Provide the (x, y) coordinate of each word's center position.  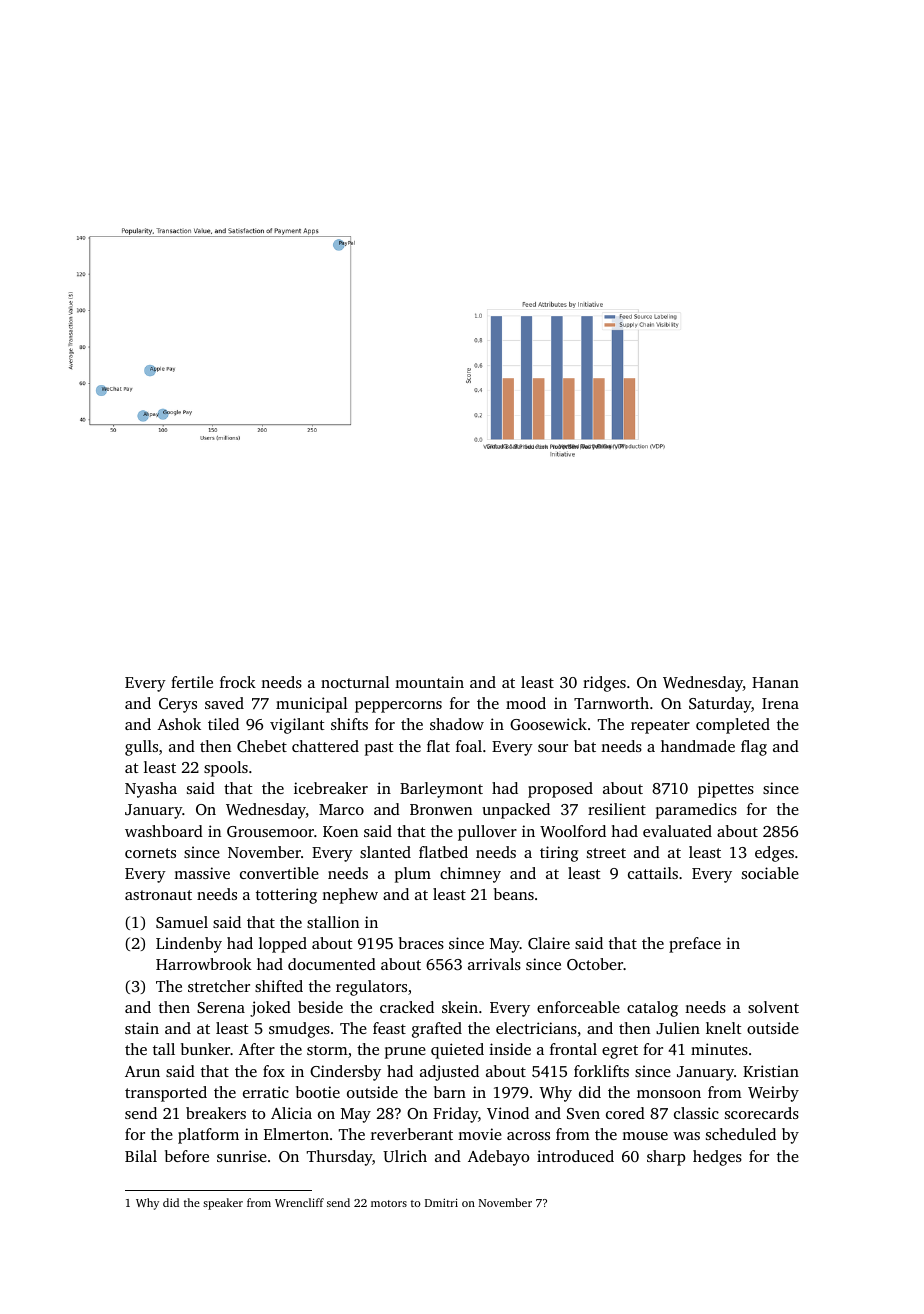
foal (469, 746)
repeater (660, 727)
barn (450, 1092)
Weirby (773, 1094)
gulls (141, 748)
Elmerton (296, 1134)
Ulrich (405, 1156)
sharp (666, 1158)
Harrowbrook (204, 964)
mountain (429, 682)
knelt (724, 1028)
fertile (192, 682)
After (257, 1049)
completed (733, 726)
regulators (371, 988)
